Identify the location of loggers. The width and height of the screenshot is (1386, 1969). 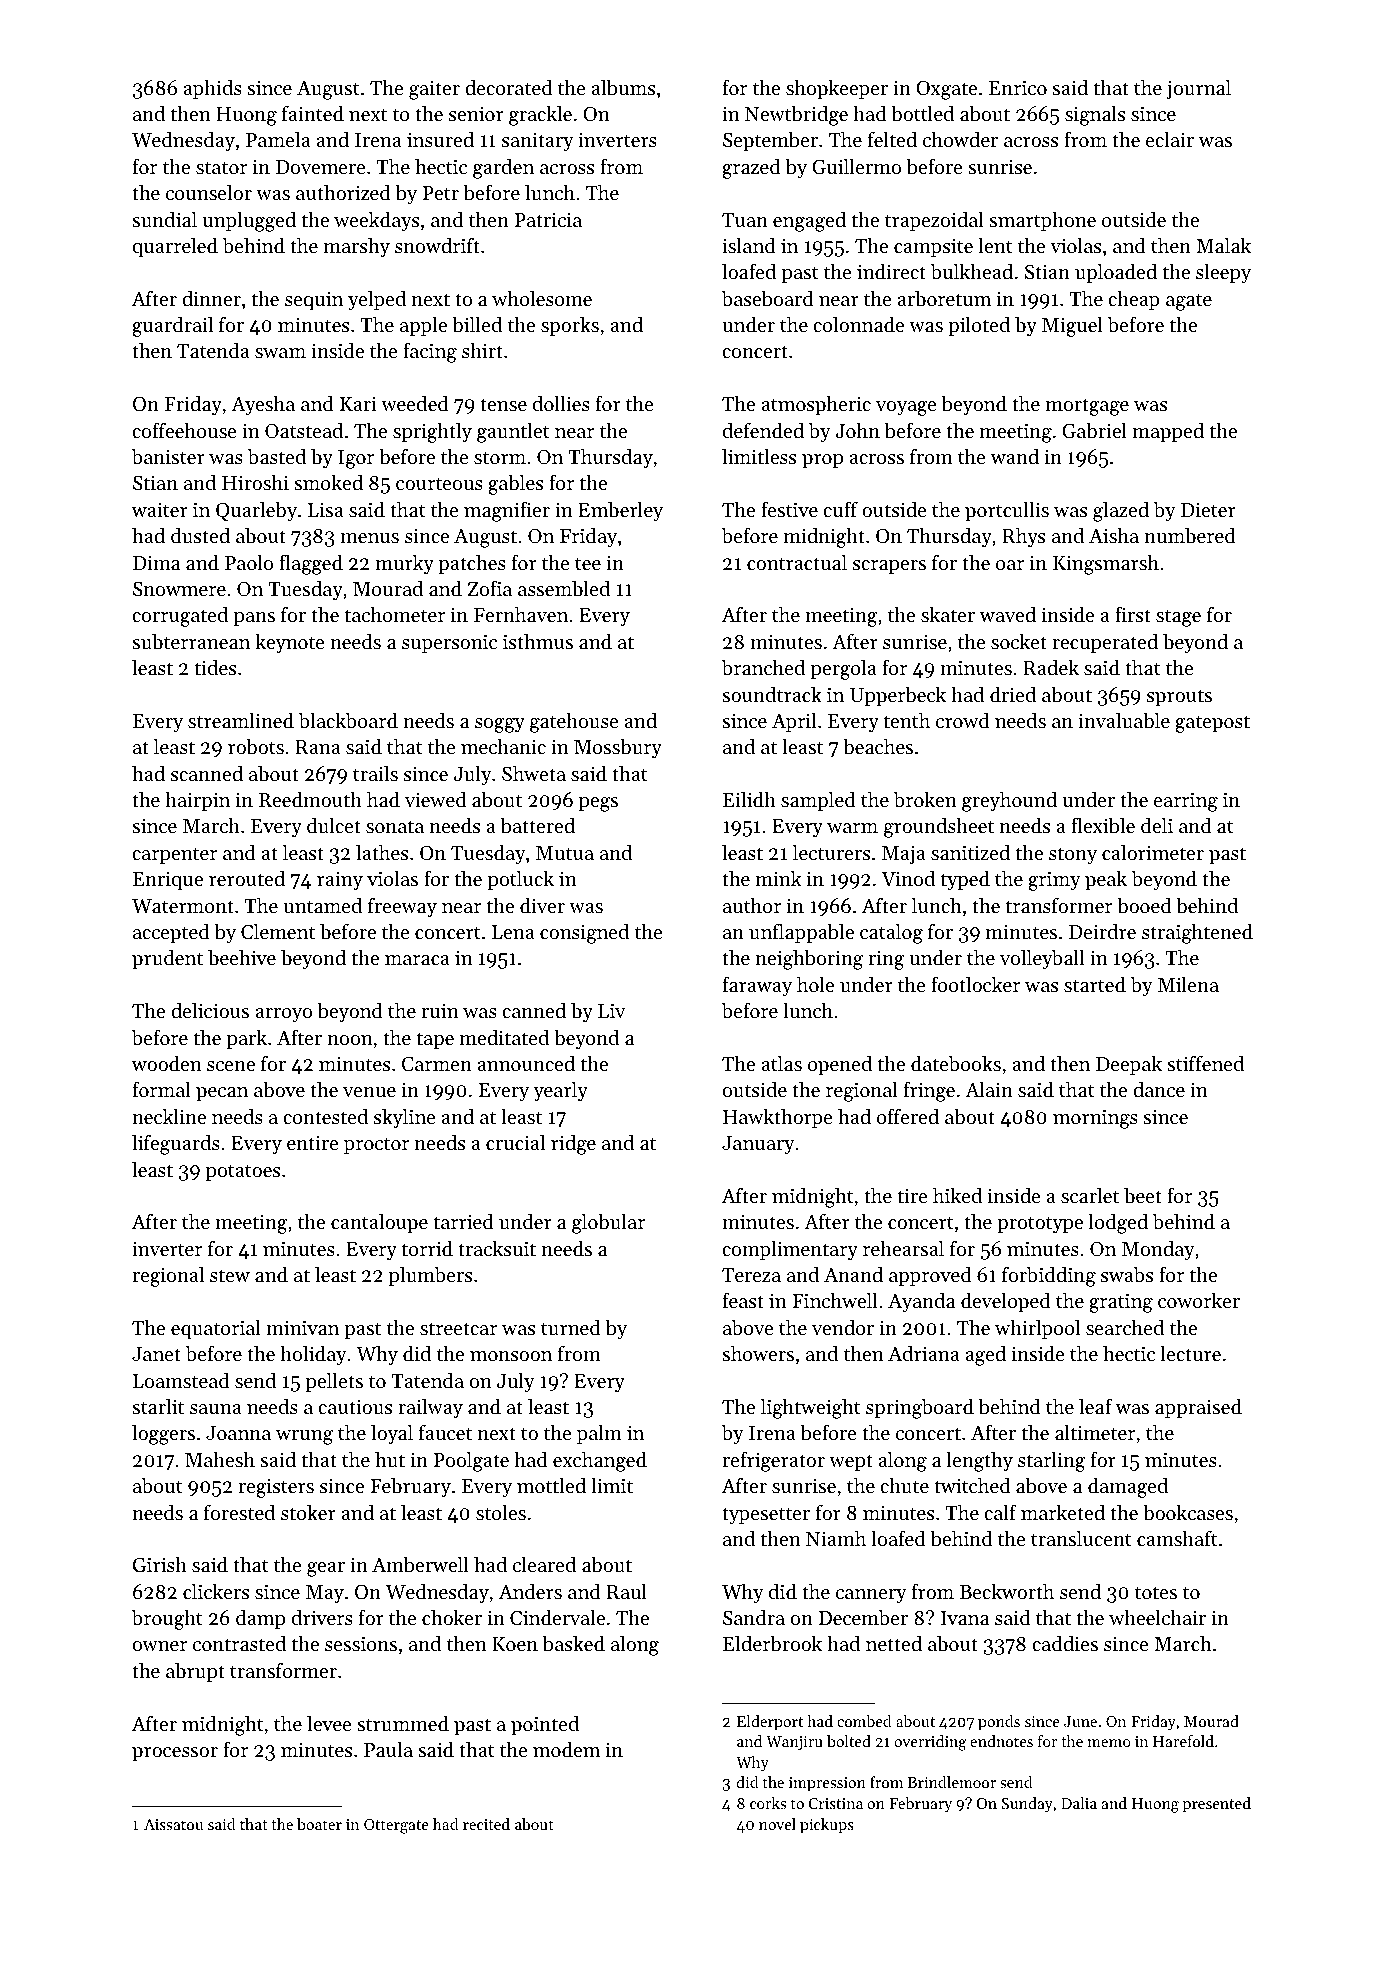
(163, 1434).
